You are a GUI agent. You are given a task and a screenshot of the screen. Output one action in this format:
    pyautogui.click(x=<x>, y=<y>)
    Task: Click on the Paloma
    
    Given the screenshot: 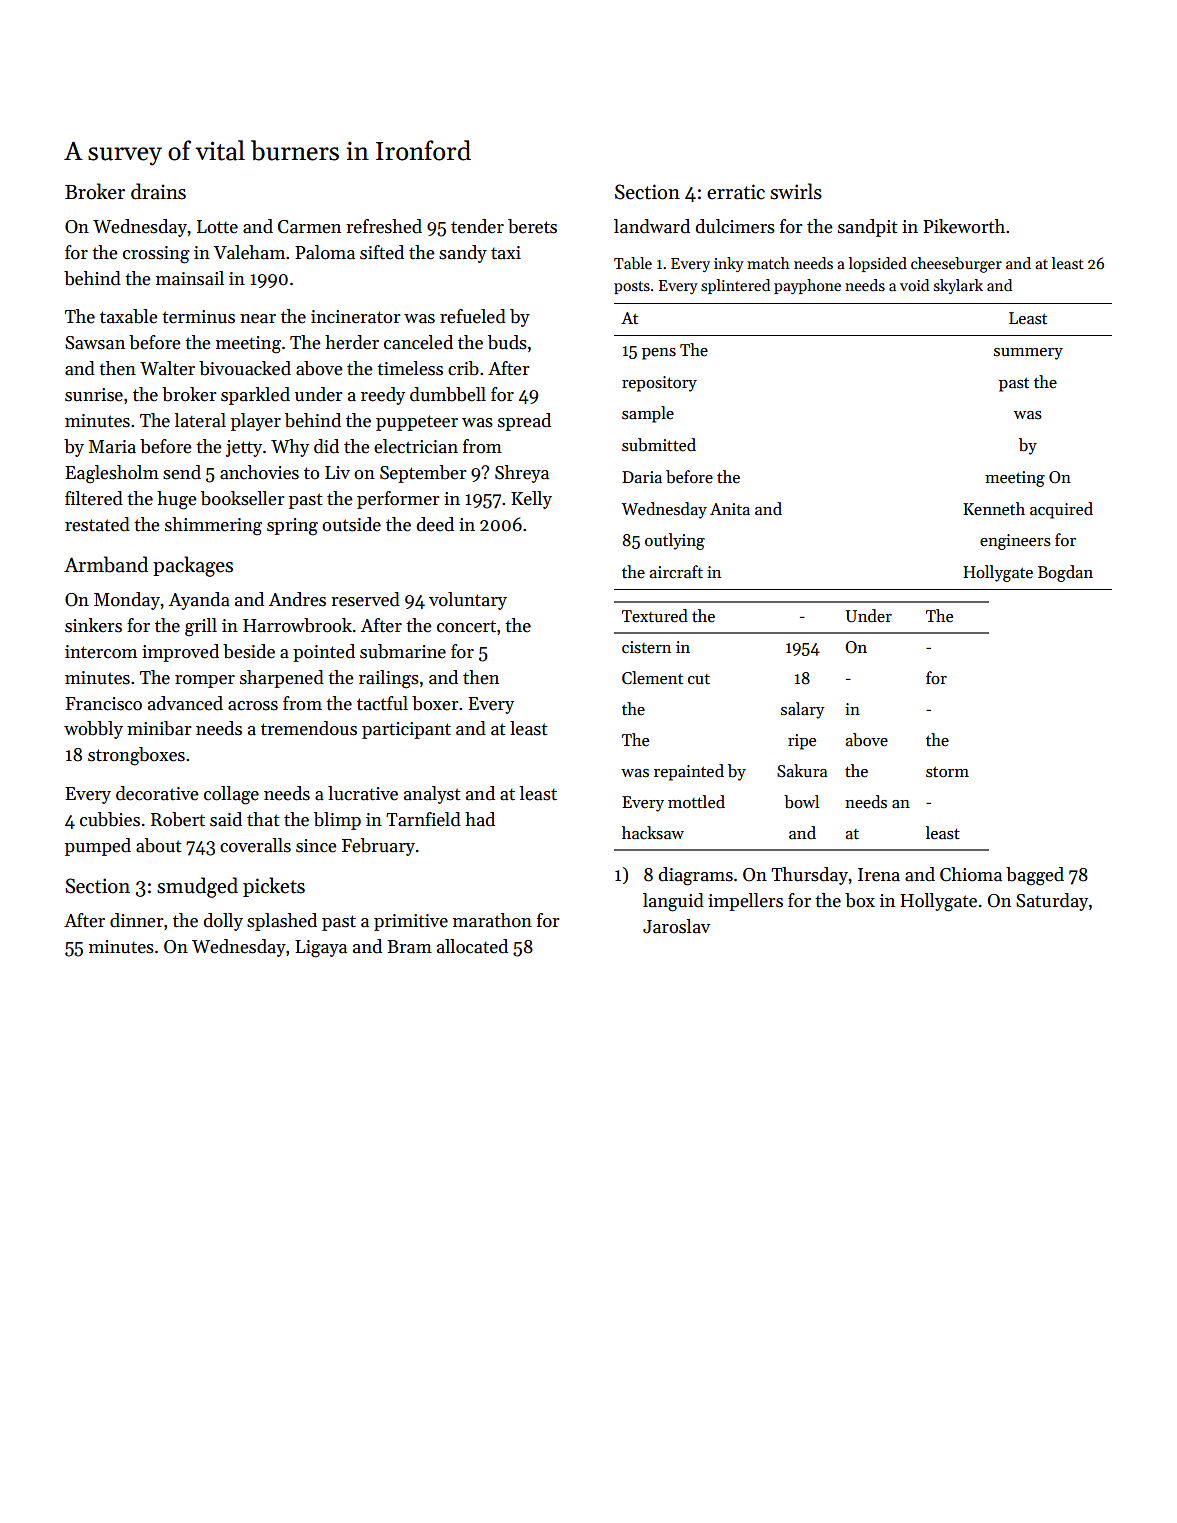 What is the action you would take?
    pyautogui.click(x=325, y=252)
